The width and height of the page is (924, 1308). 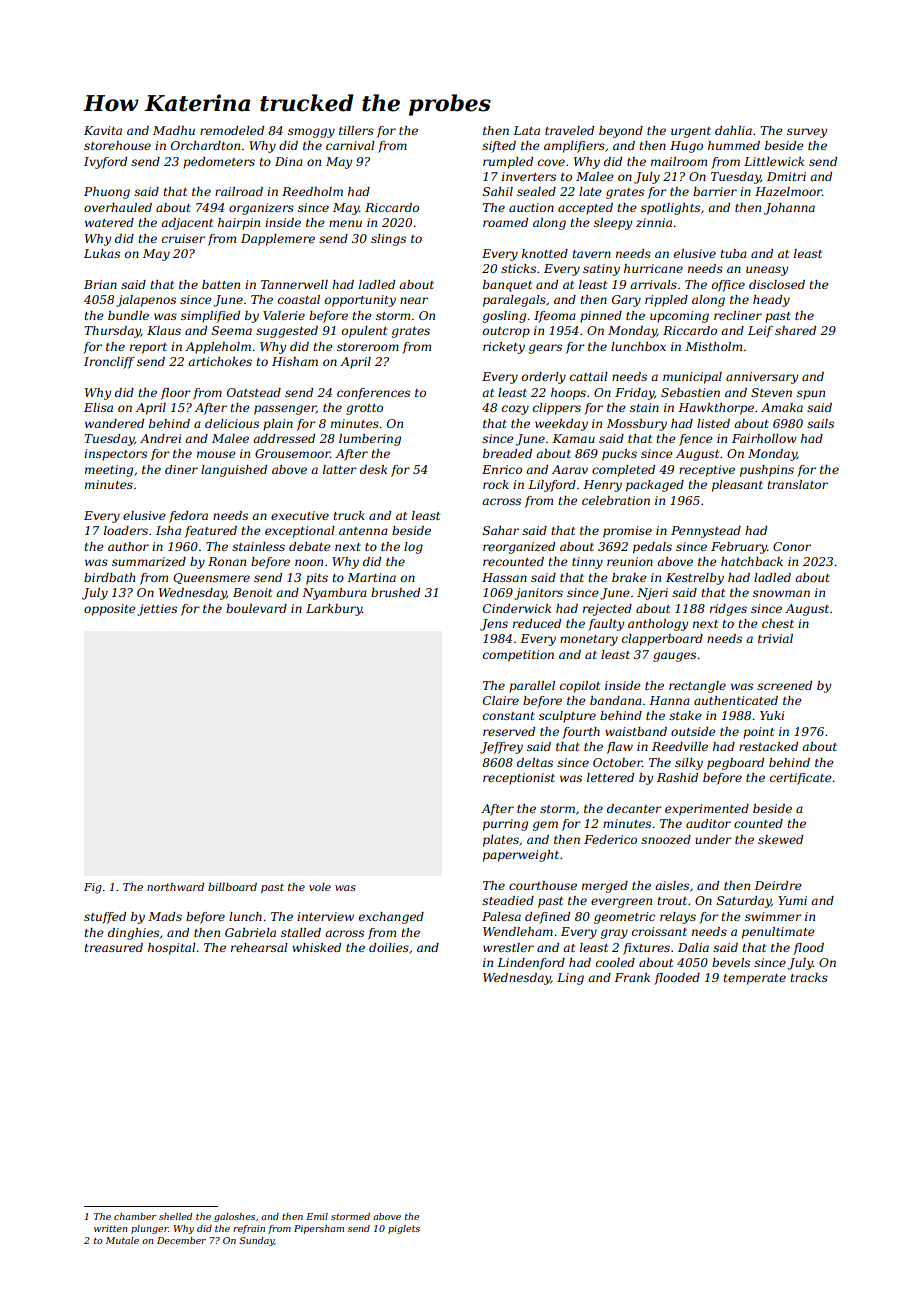 What do you see at coordinates (175, 886) in the page?
I see `northward` at bounding box center [175, 886].
